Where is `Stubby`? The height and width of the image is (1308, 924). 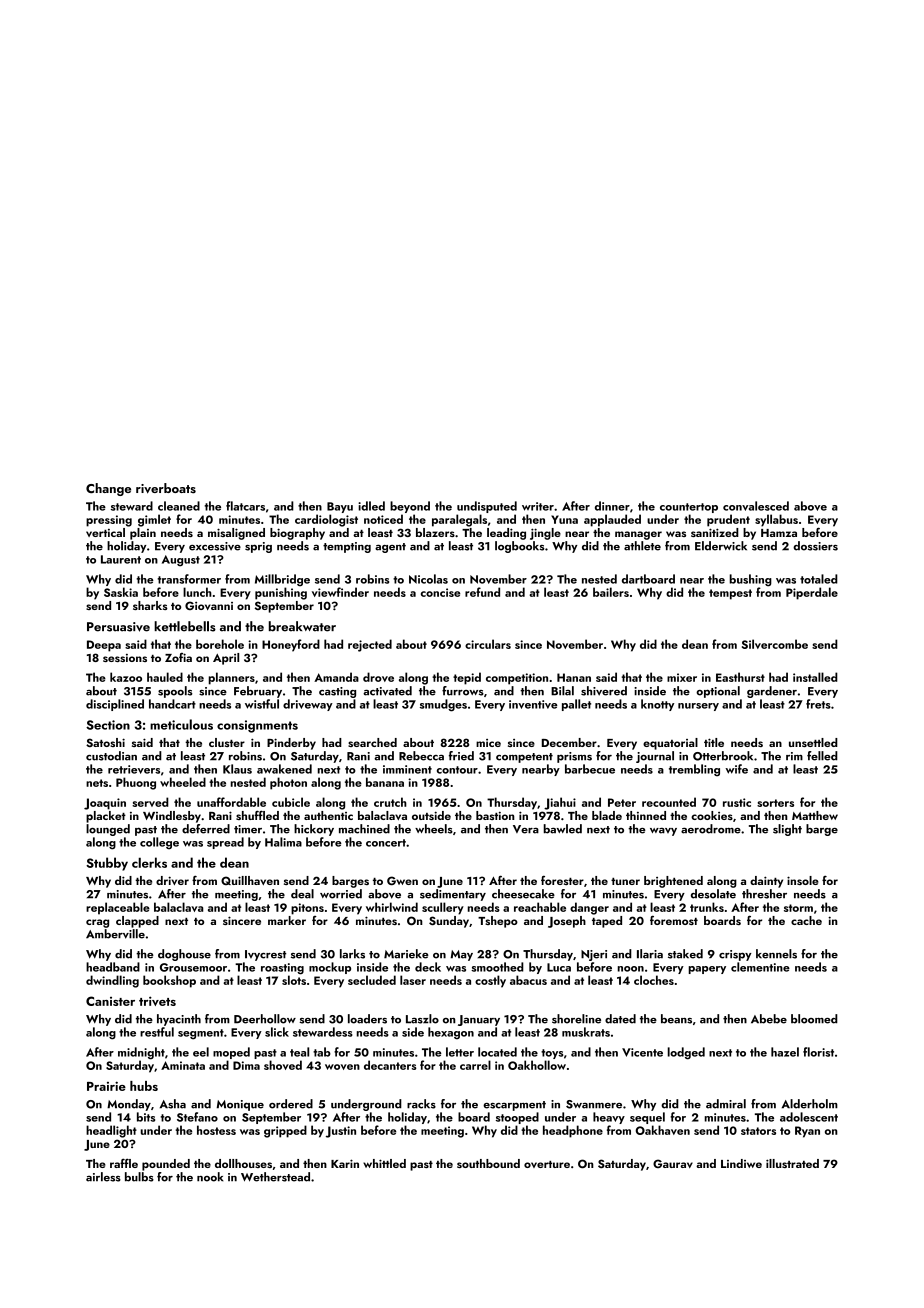 Stubby is located at coordinates (107, 864).
